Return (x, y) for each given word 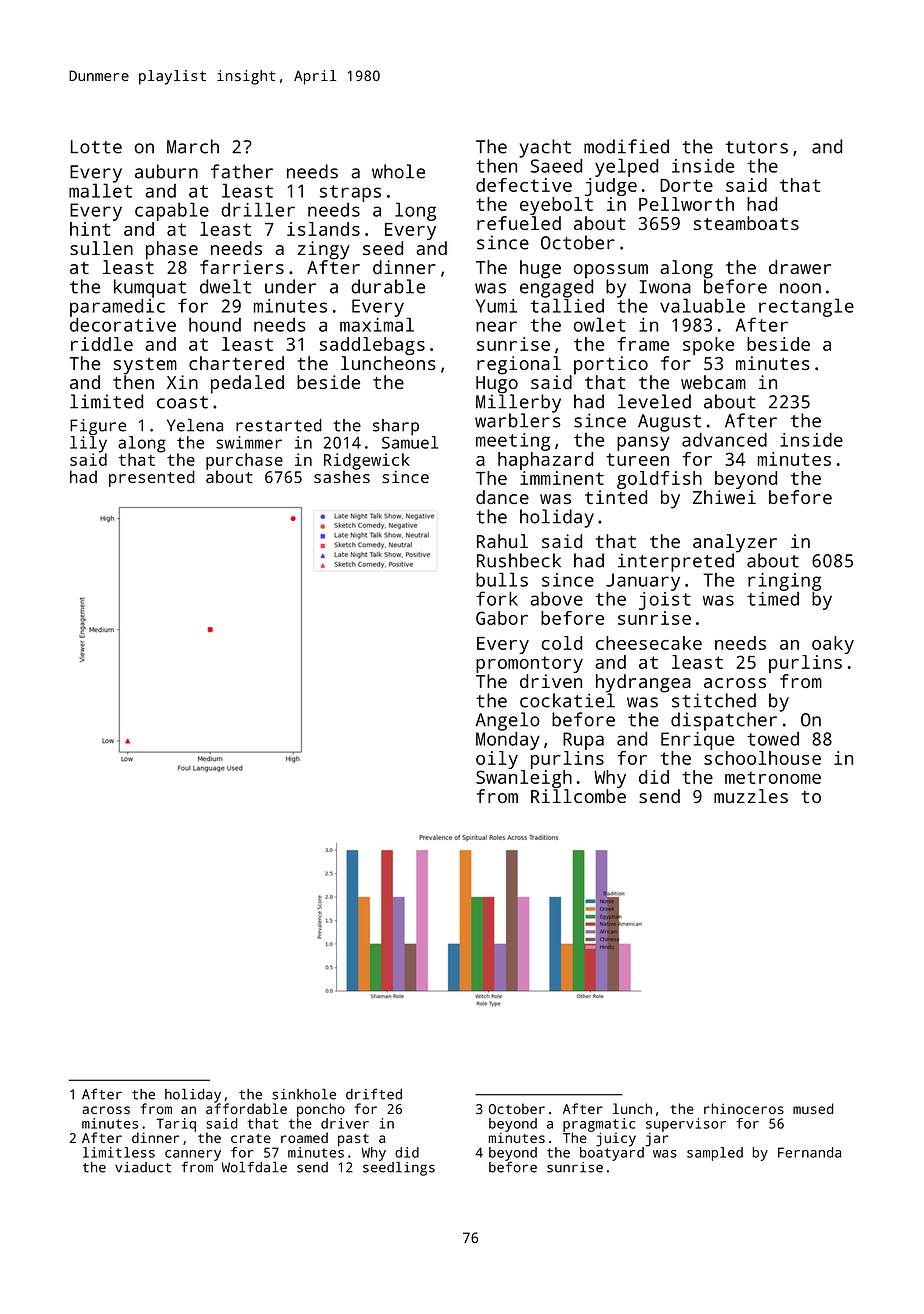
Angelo (508, 721)
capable (172, 211)
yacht (545, 148)
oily (497, 760)
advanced (724, 439)
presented (152, 478)
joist (665, 601)
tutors (757, 147)
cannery (193, 1155)
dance (502, 497)
